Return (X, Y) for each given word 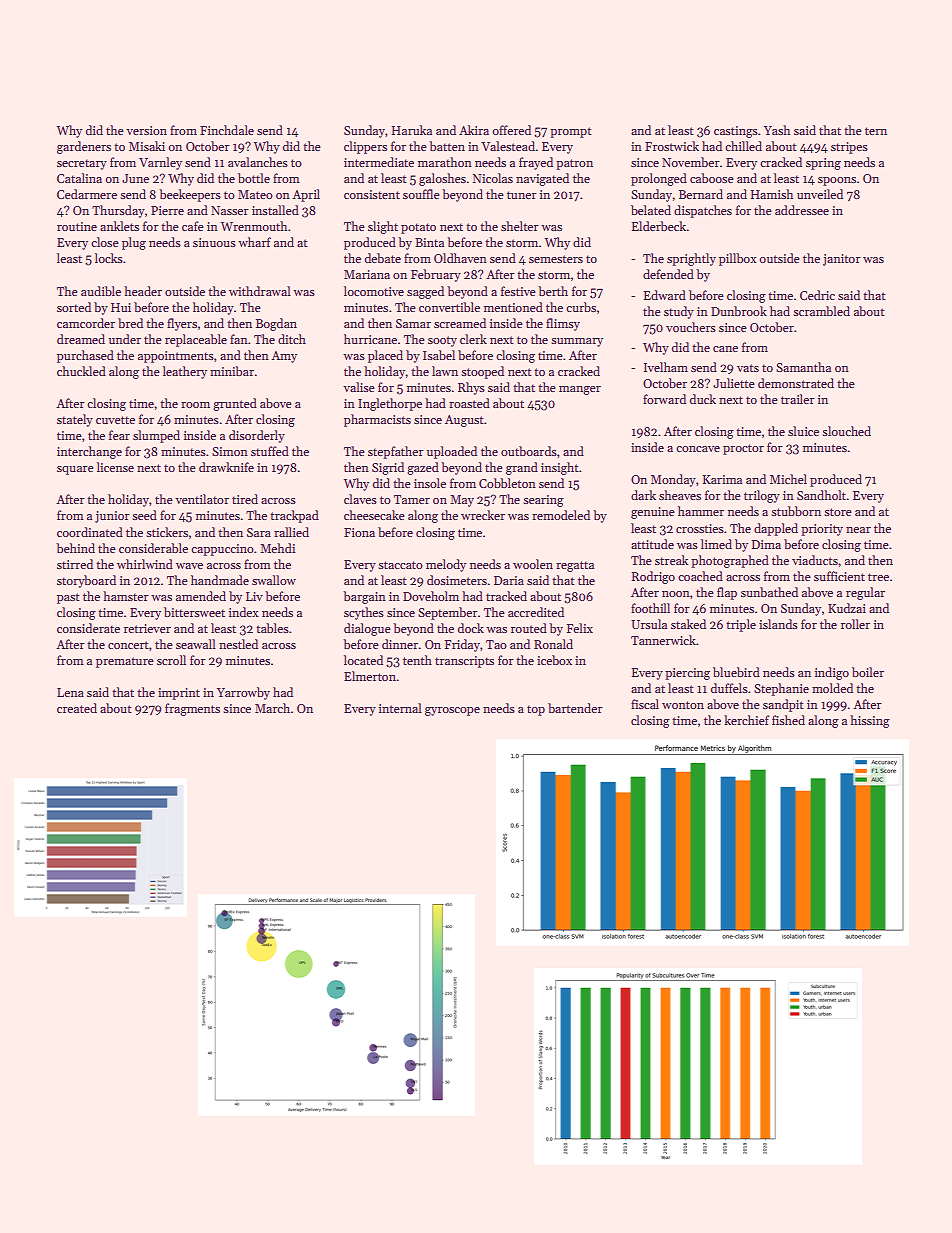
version (146, 130)
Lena (70, 692)
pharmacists (377, 420)
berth (553, 291)
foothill (650, 608)
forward (664, 399)
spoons (837, 181)
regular (865, 593)
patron (574, 164)
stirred (75, 564)
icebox (554, 660)
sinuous (214, 242)
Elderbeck (659, 226)
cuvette (115, 420)
